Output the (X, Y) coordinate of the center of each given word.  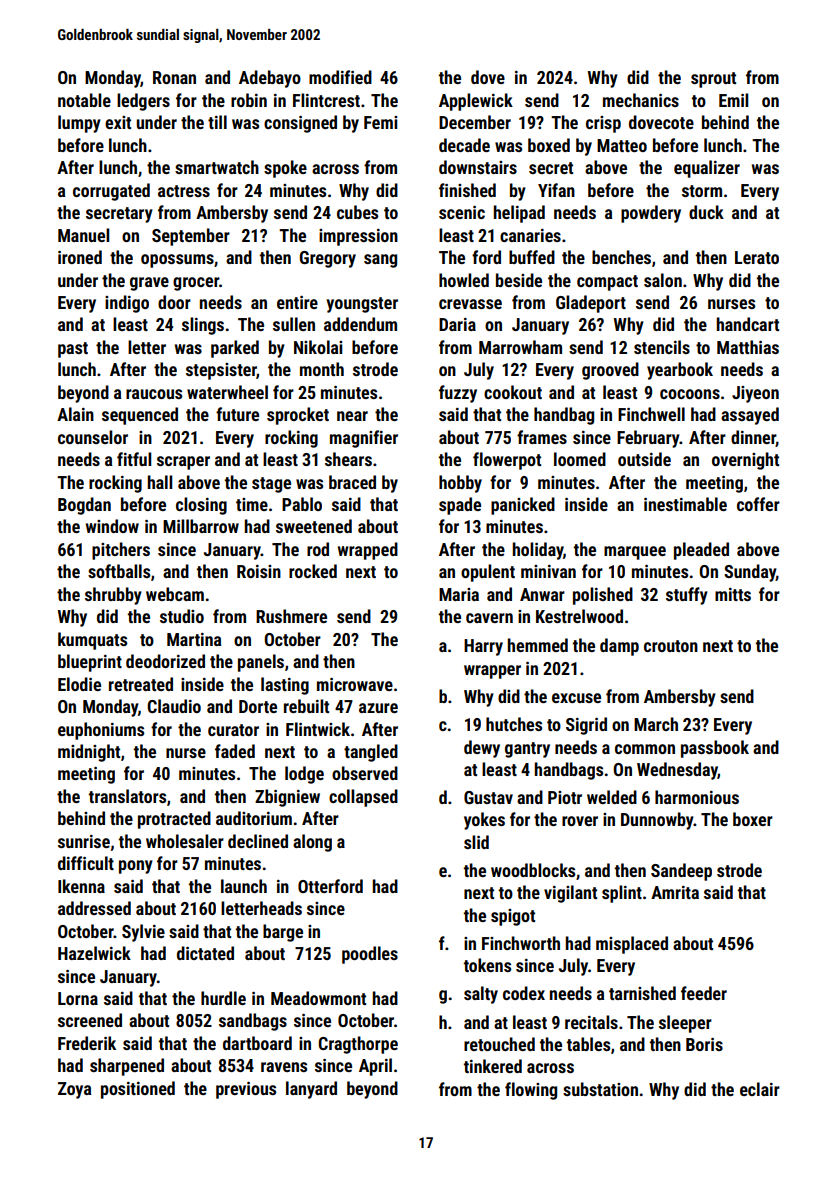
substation (600, 1089)
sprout (713, 80)
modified (340, 77)
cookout (513, 392)
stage (271, 485)
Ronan (174, 77)
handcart (748, 324)
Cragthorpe (358, 1045)
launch (244, 886)
